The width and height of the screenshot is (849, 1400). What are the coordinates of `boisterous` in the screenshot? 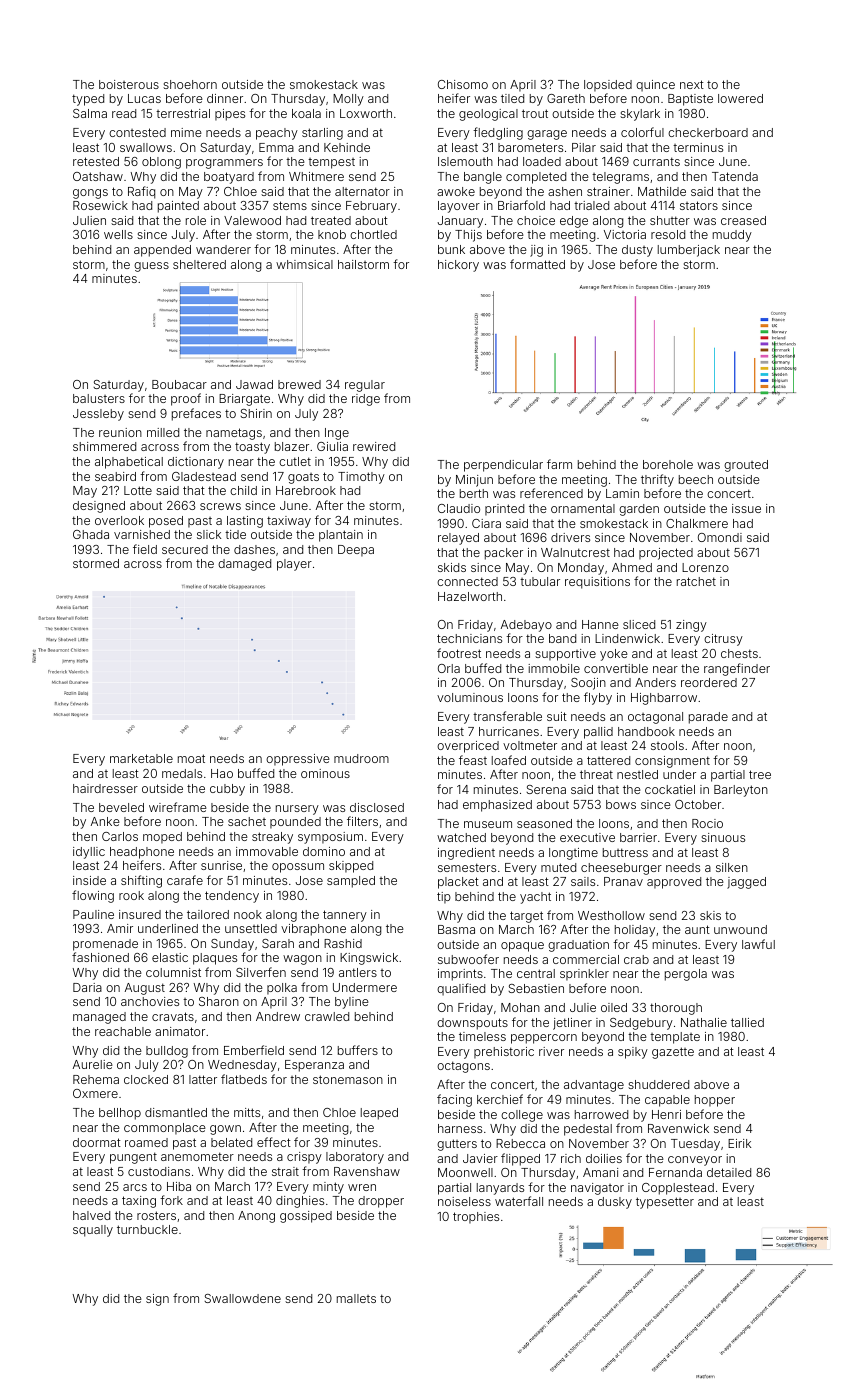 It's located at (129, 84).
